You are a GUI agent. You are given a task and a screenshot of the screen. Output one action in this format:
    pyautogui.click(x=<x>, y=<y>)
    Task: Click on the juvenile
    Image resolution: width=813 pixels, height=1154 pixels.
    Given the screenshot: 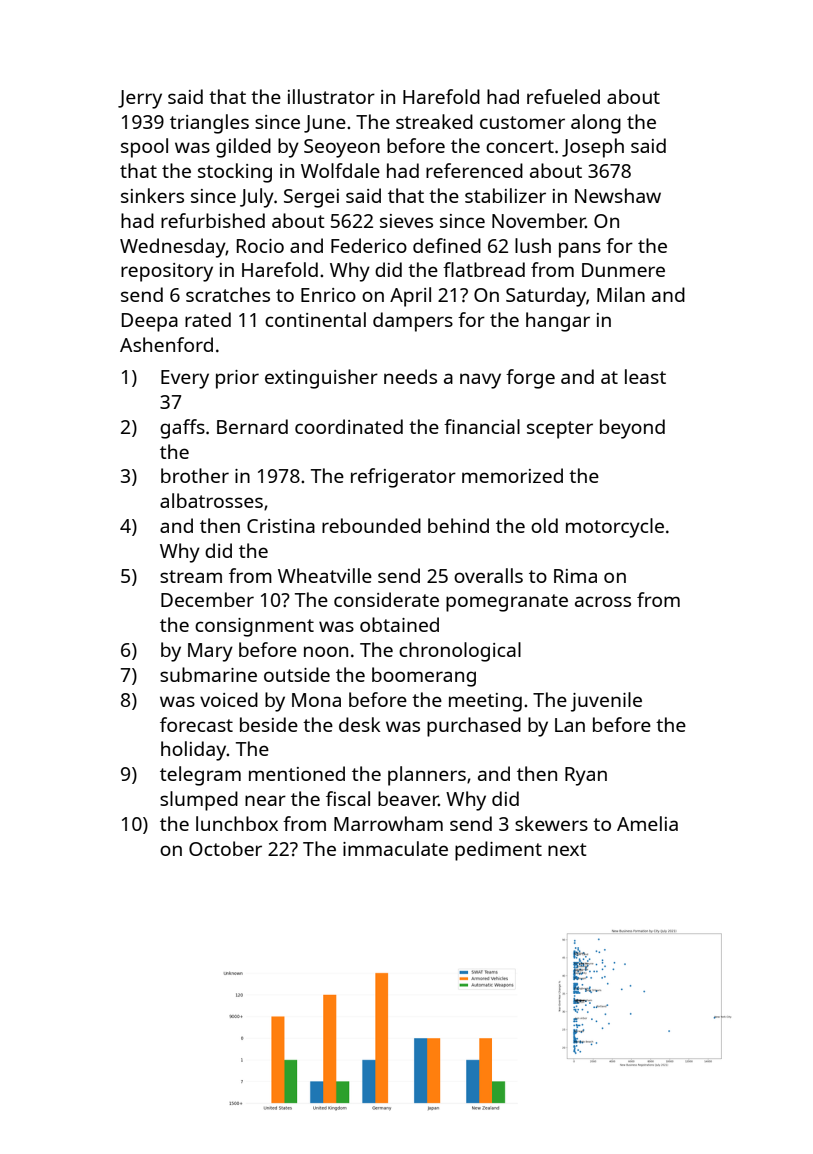 What is the action you would take?
    pyautogui.click(x=606, y=702)
